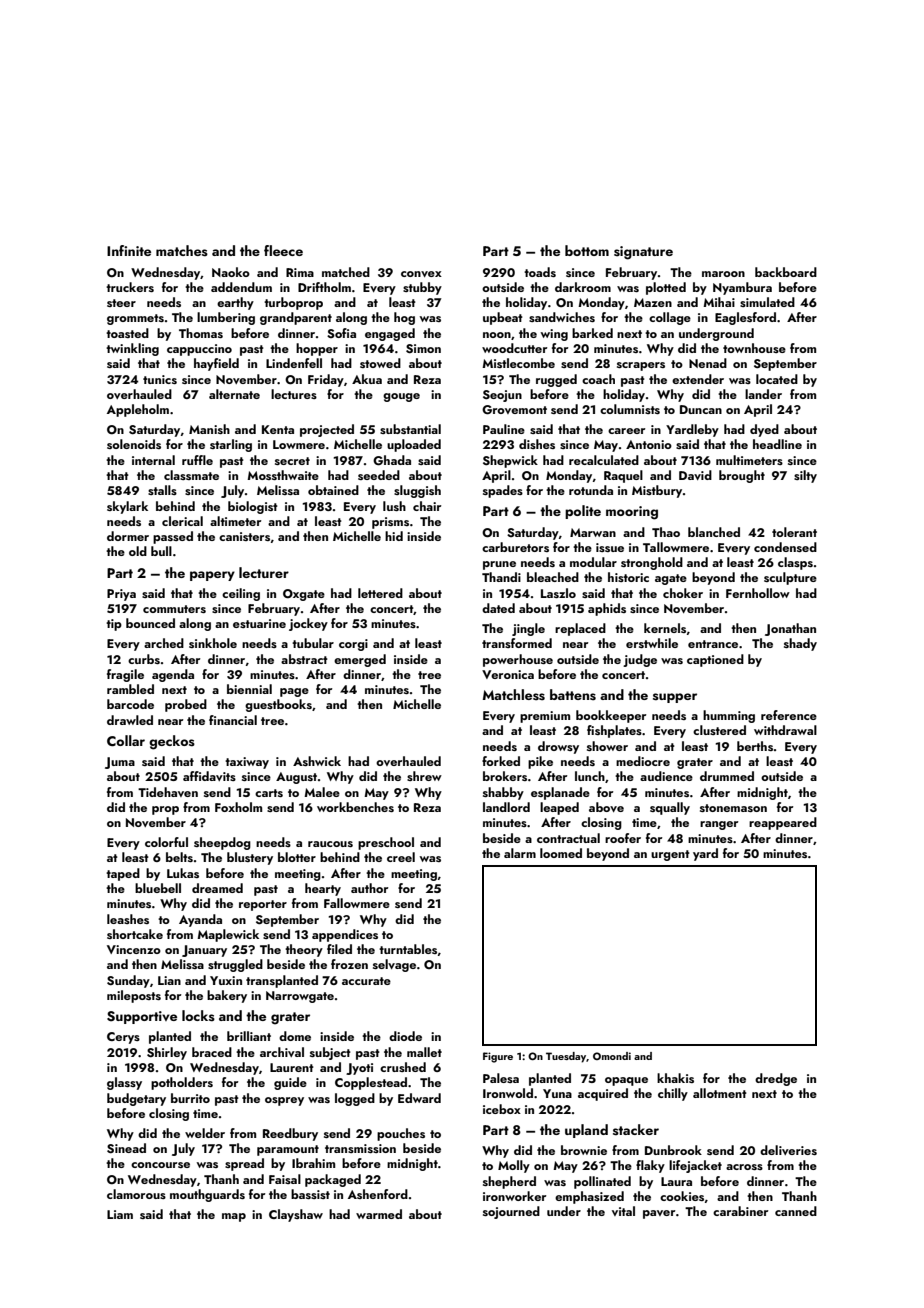  I want to click on noon, so click(497, 335).
